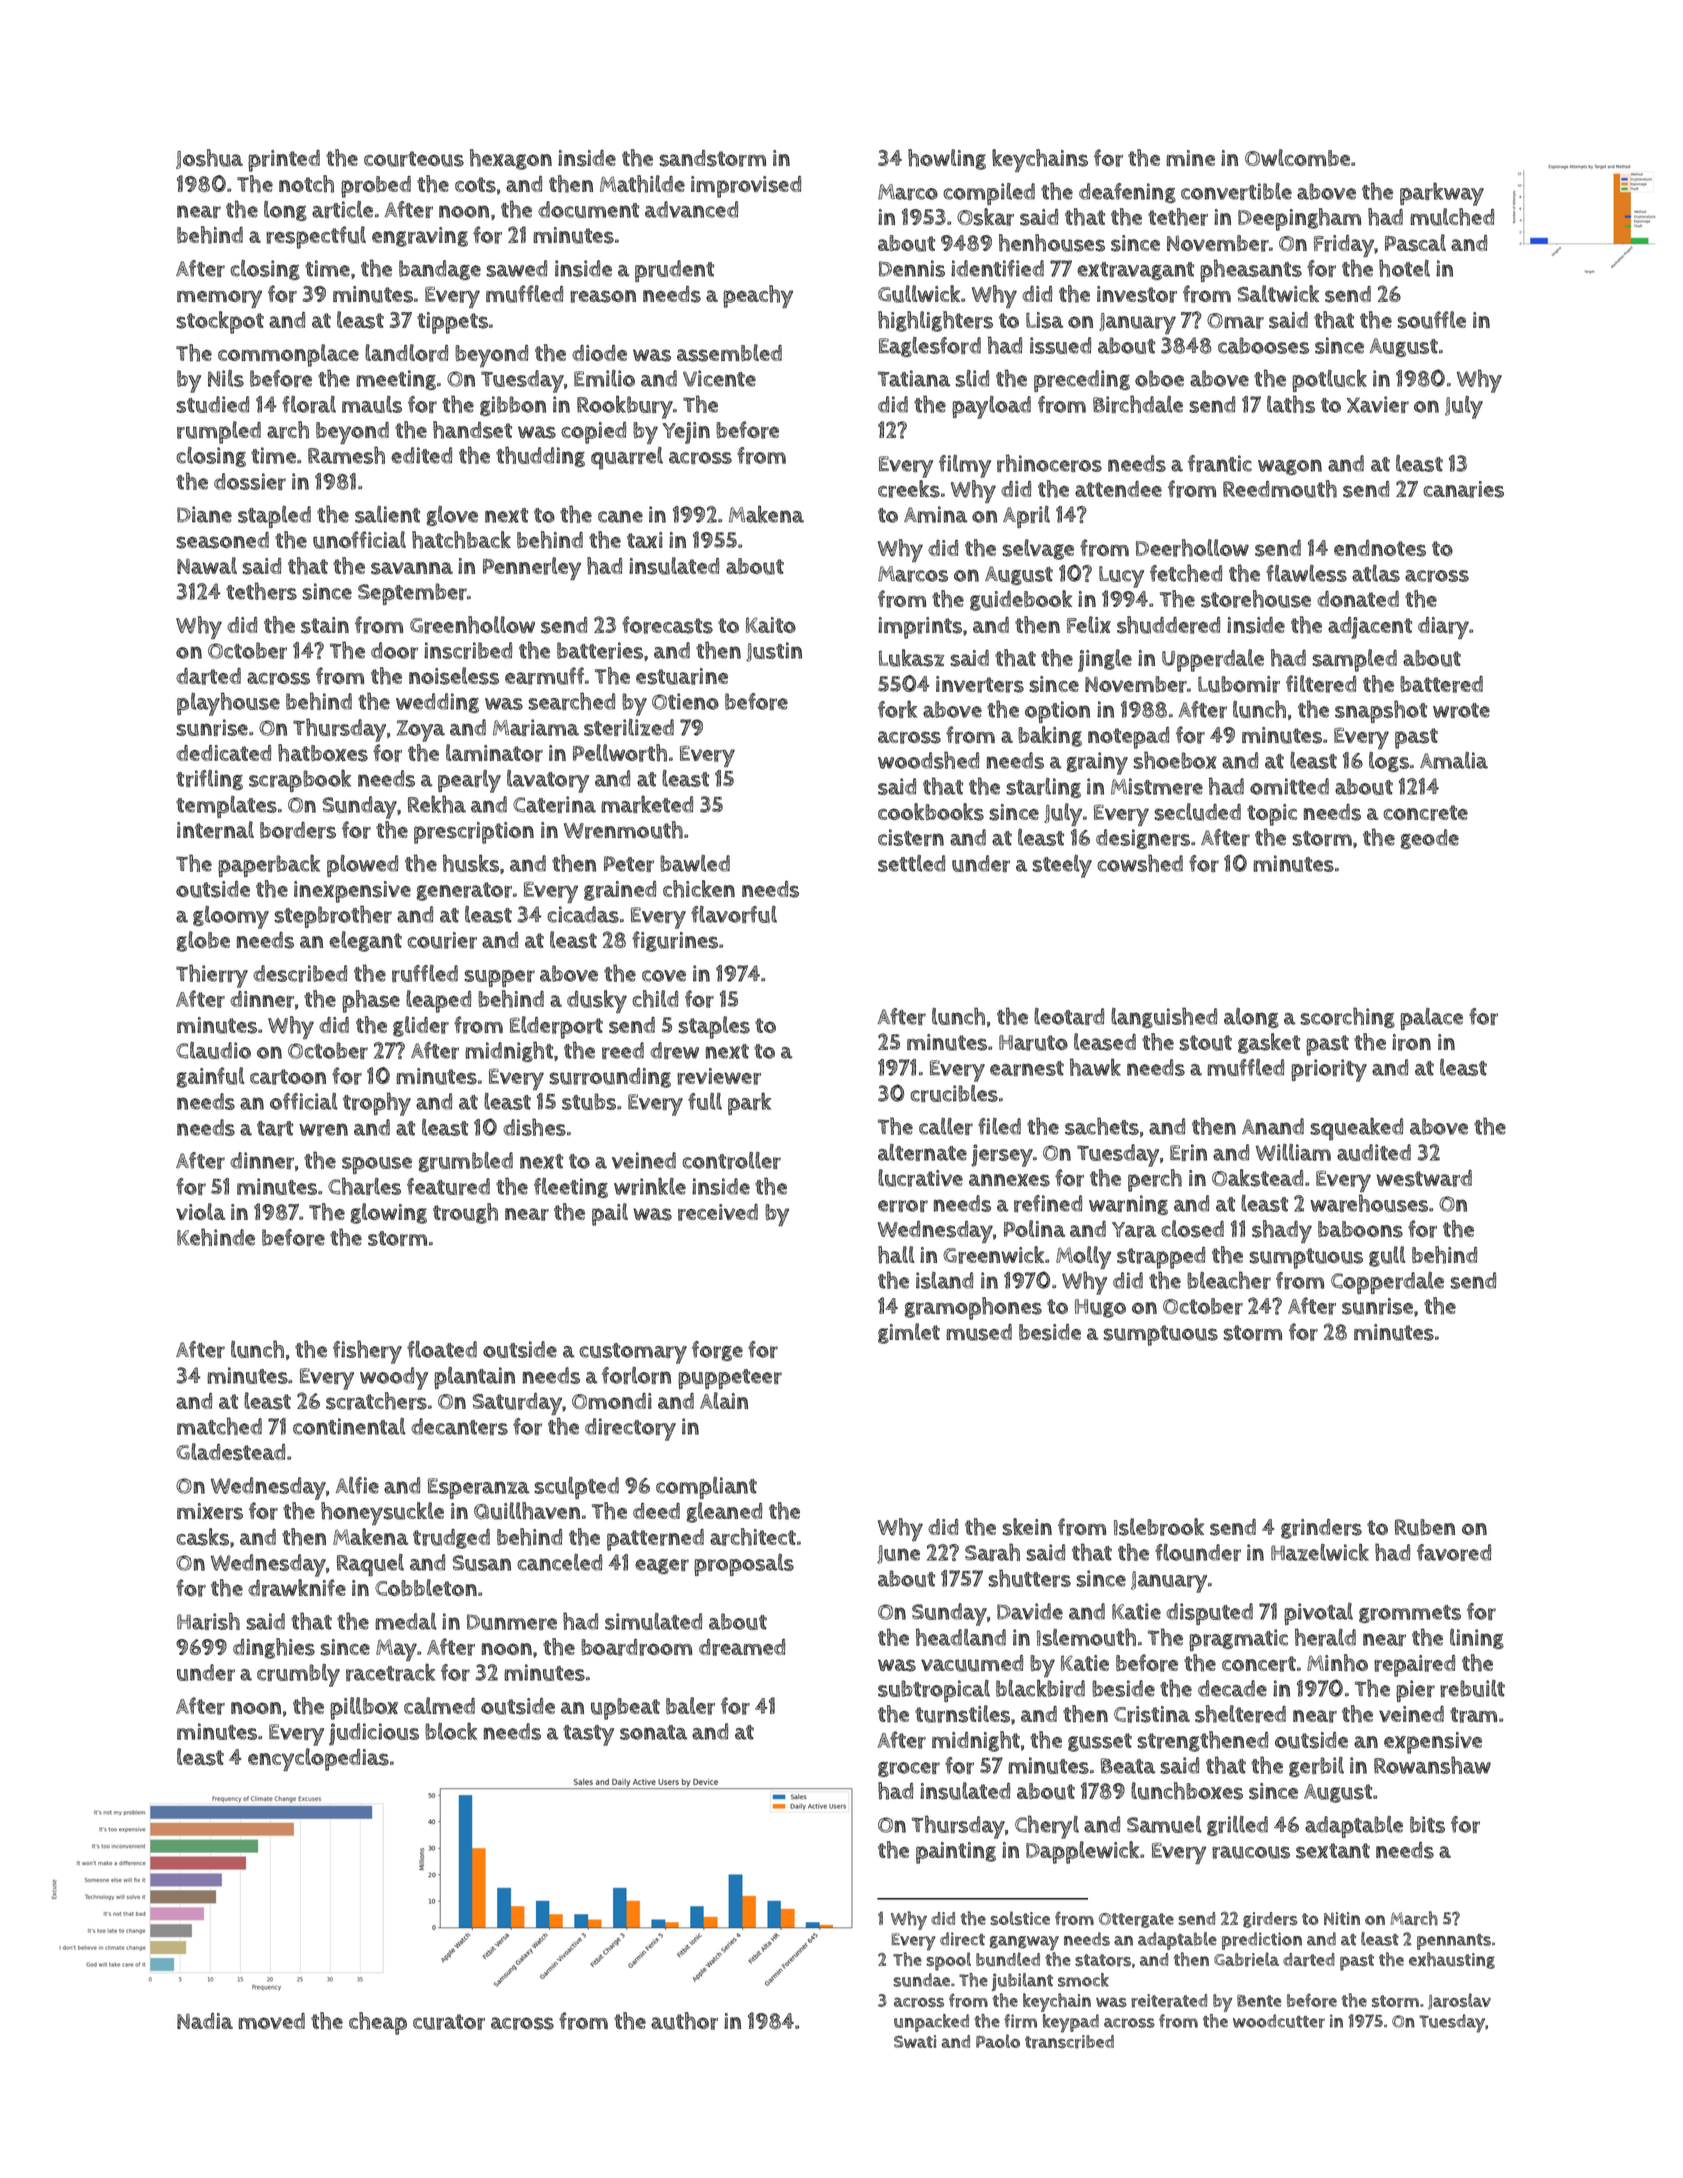 Image resolution: width=1683 pixels, height=2178 pixels. Describe the element at coordinates (1190, 158) in the screenshot. I see `mine` at that location.
